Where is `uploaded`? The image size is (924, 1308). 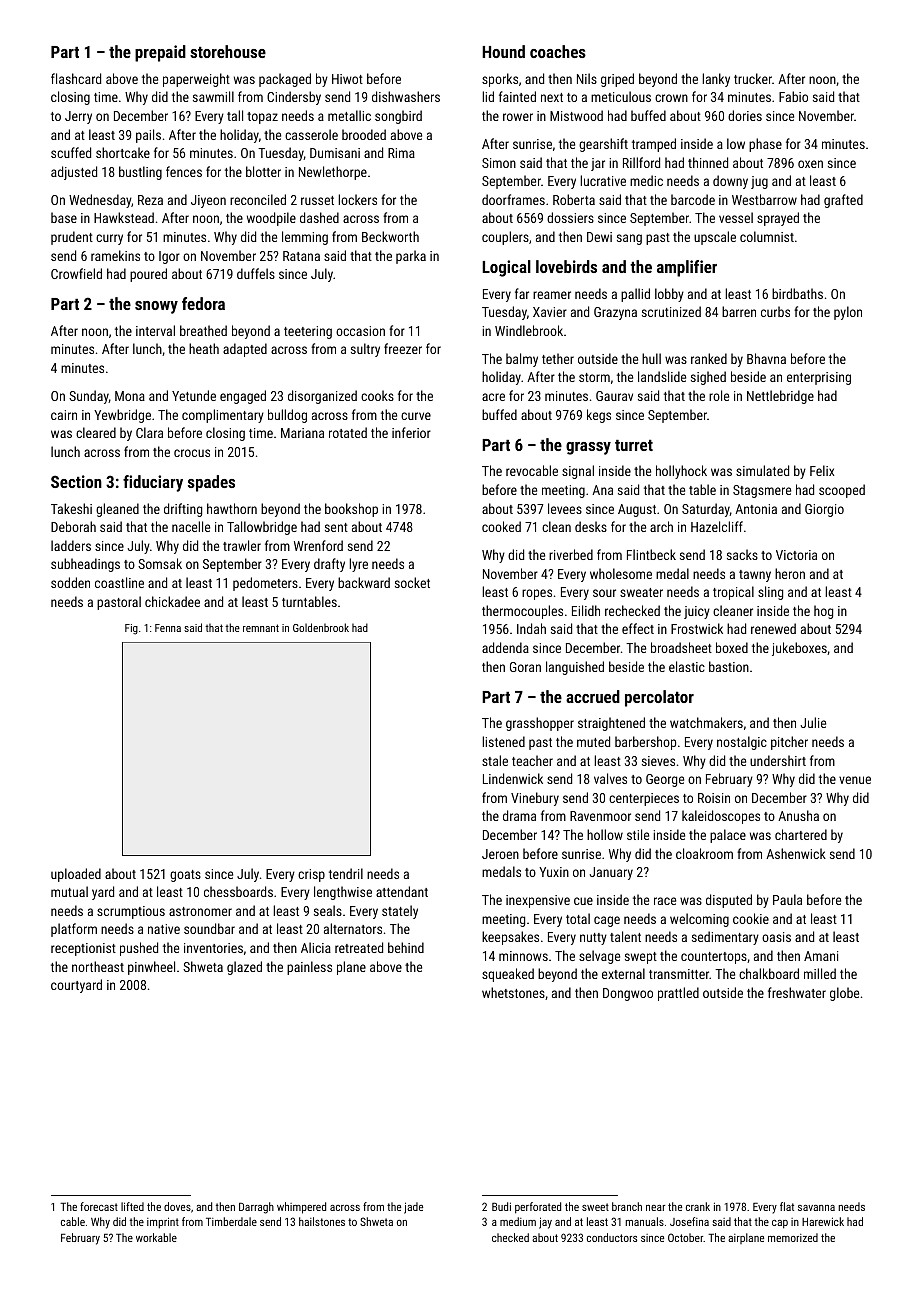 uploaded is located at coordinates (76, 875).
